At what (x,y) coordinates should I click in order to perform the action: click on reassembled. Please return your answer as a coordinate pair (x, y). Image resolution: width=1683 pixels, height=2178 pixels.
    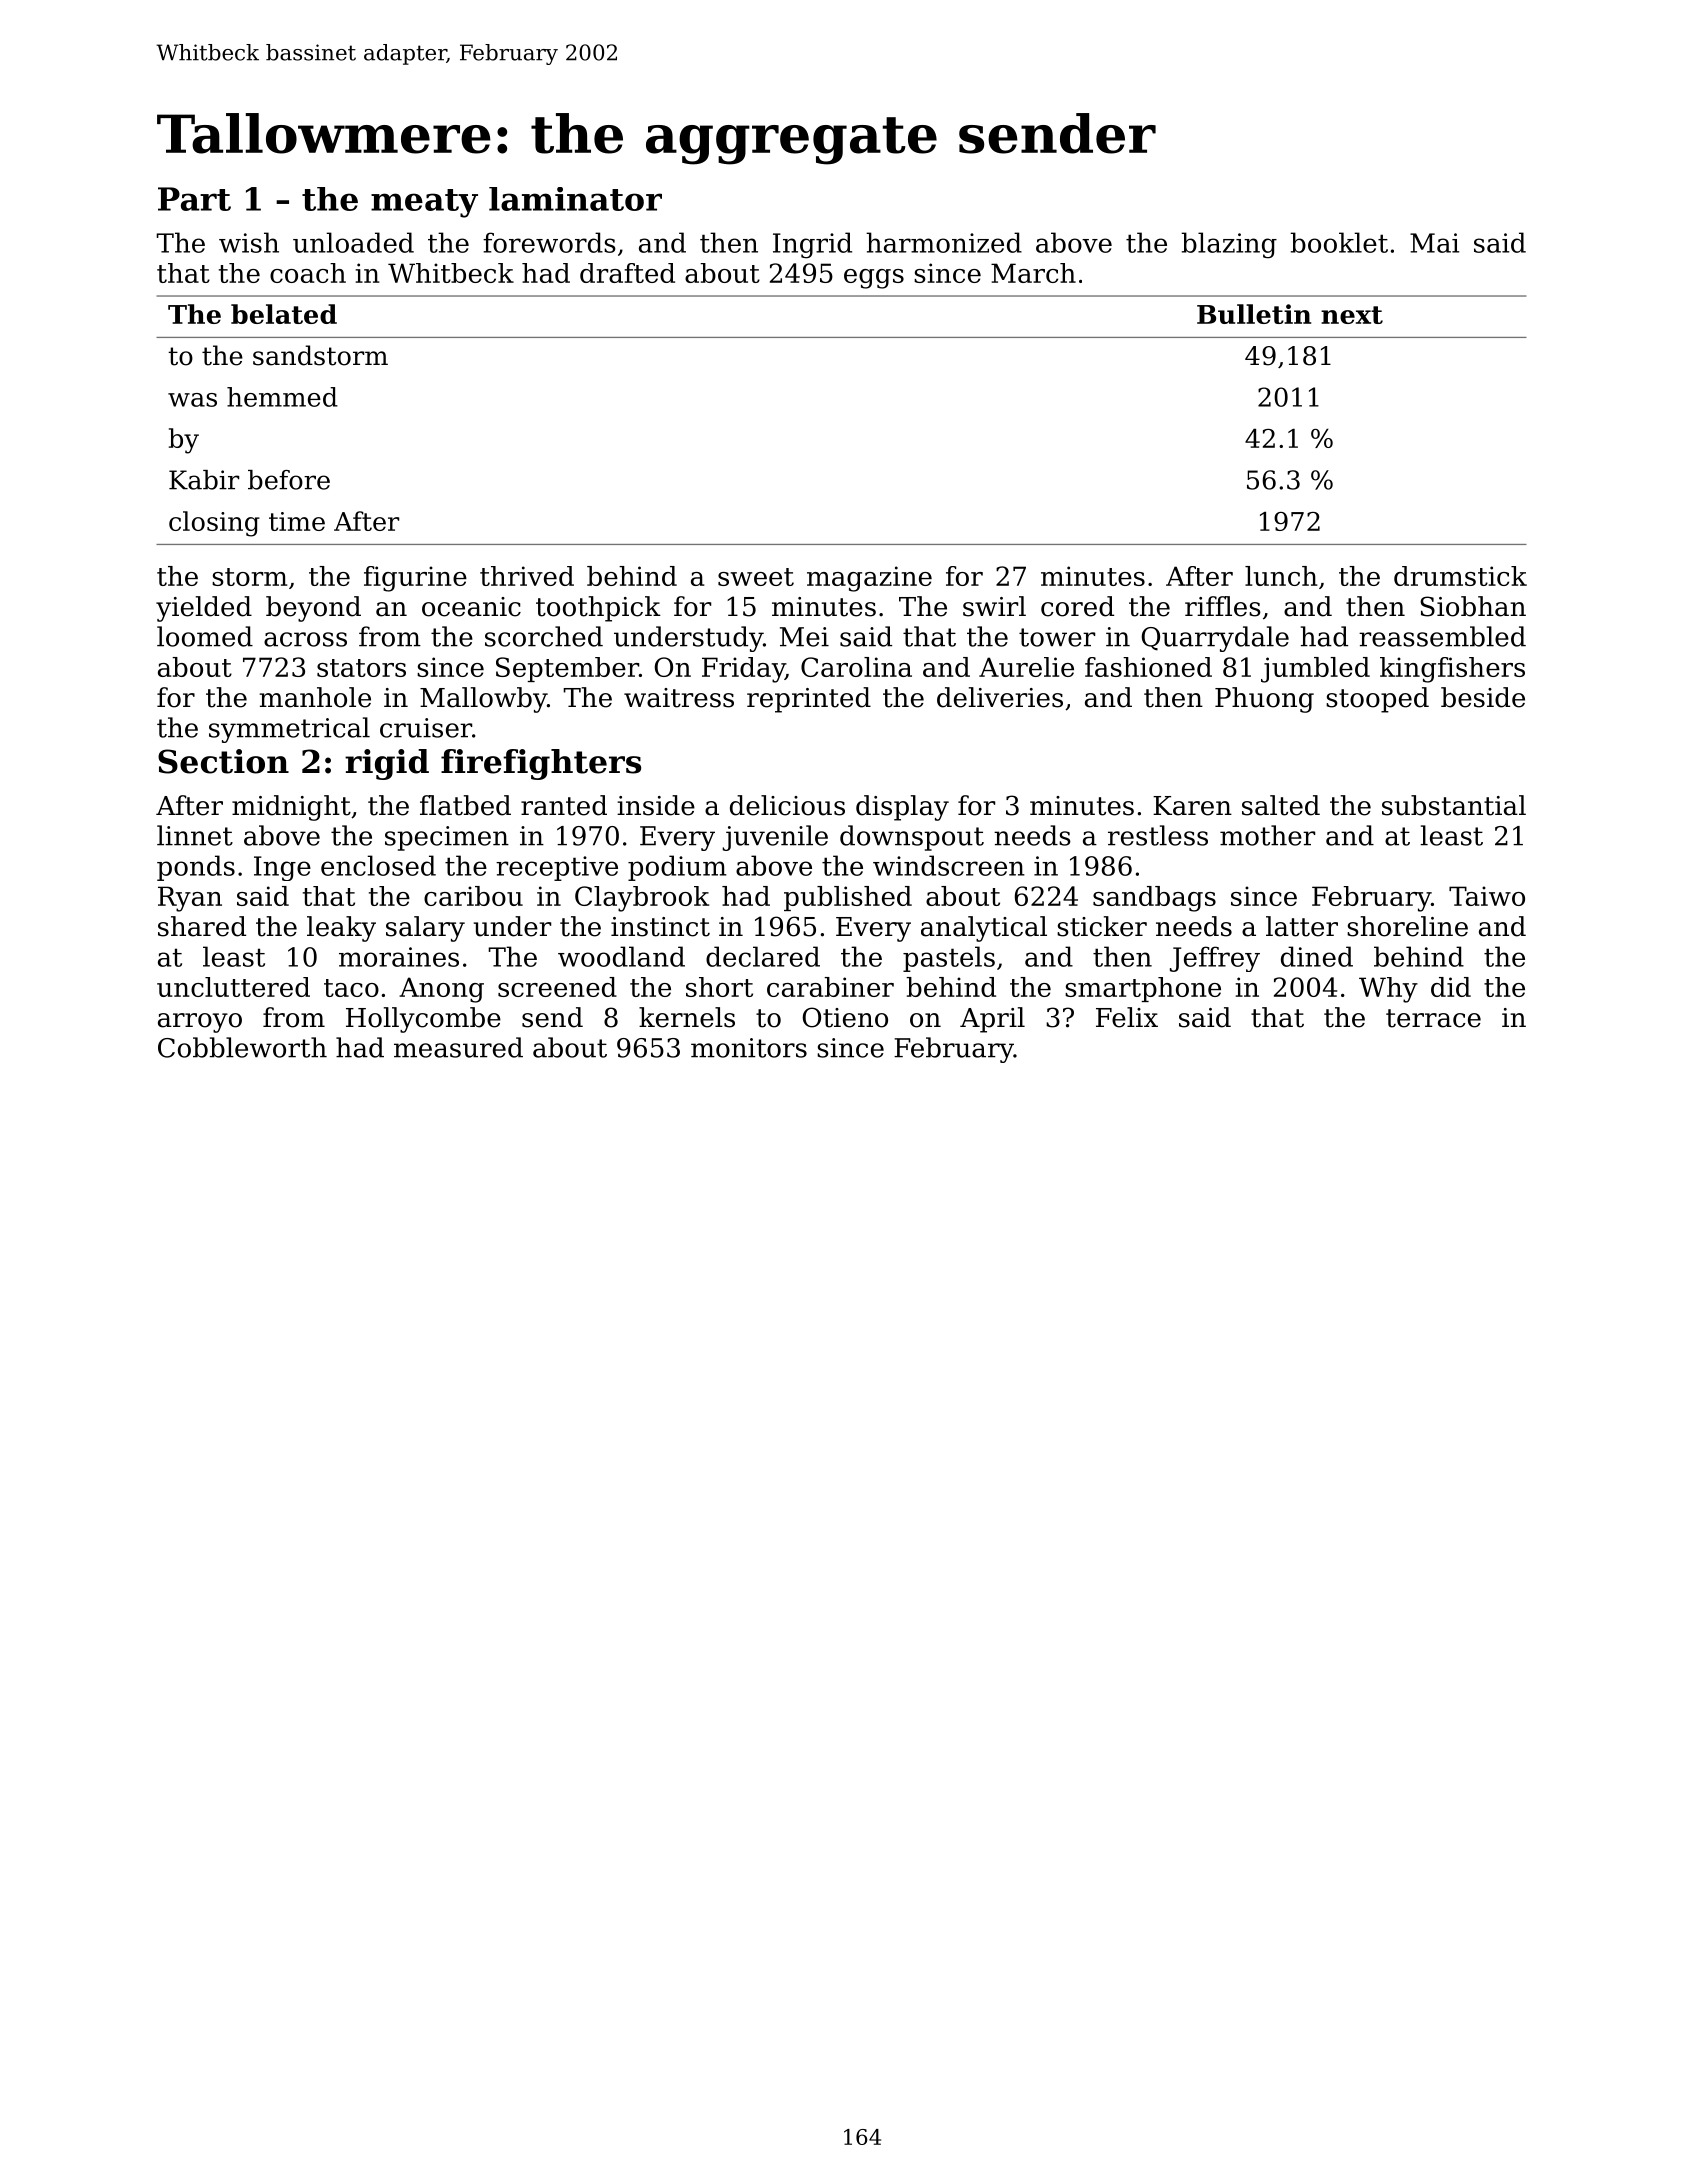
    Looking at the image, I should click on (1442, 636).
